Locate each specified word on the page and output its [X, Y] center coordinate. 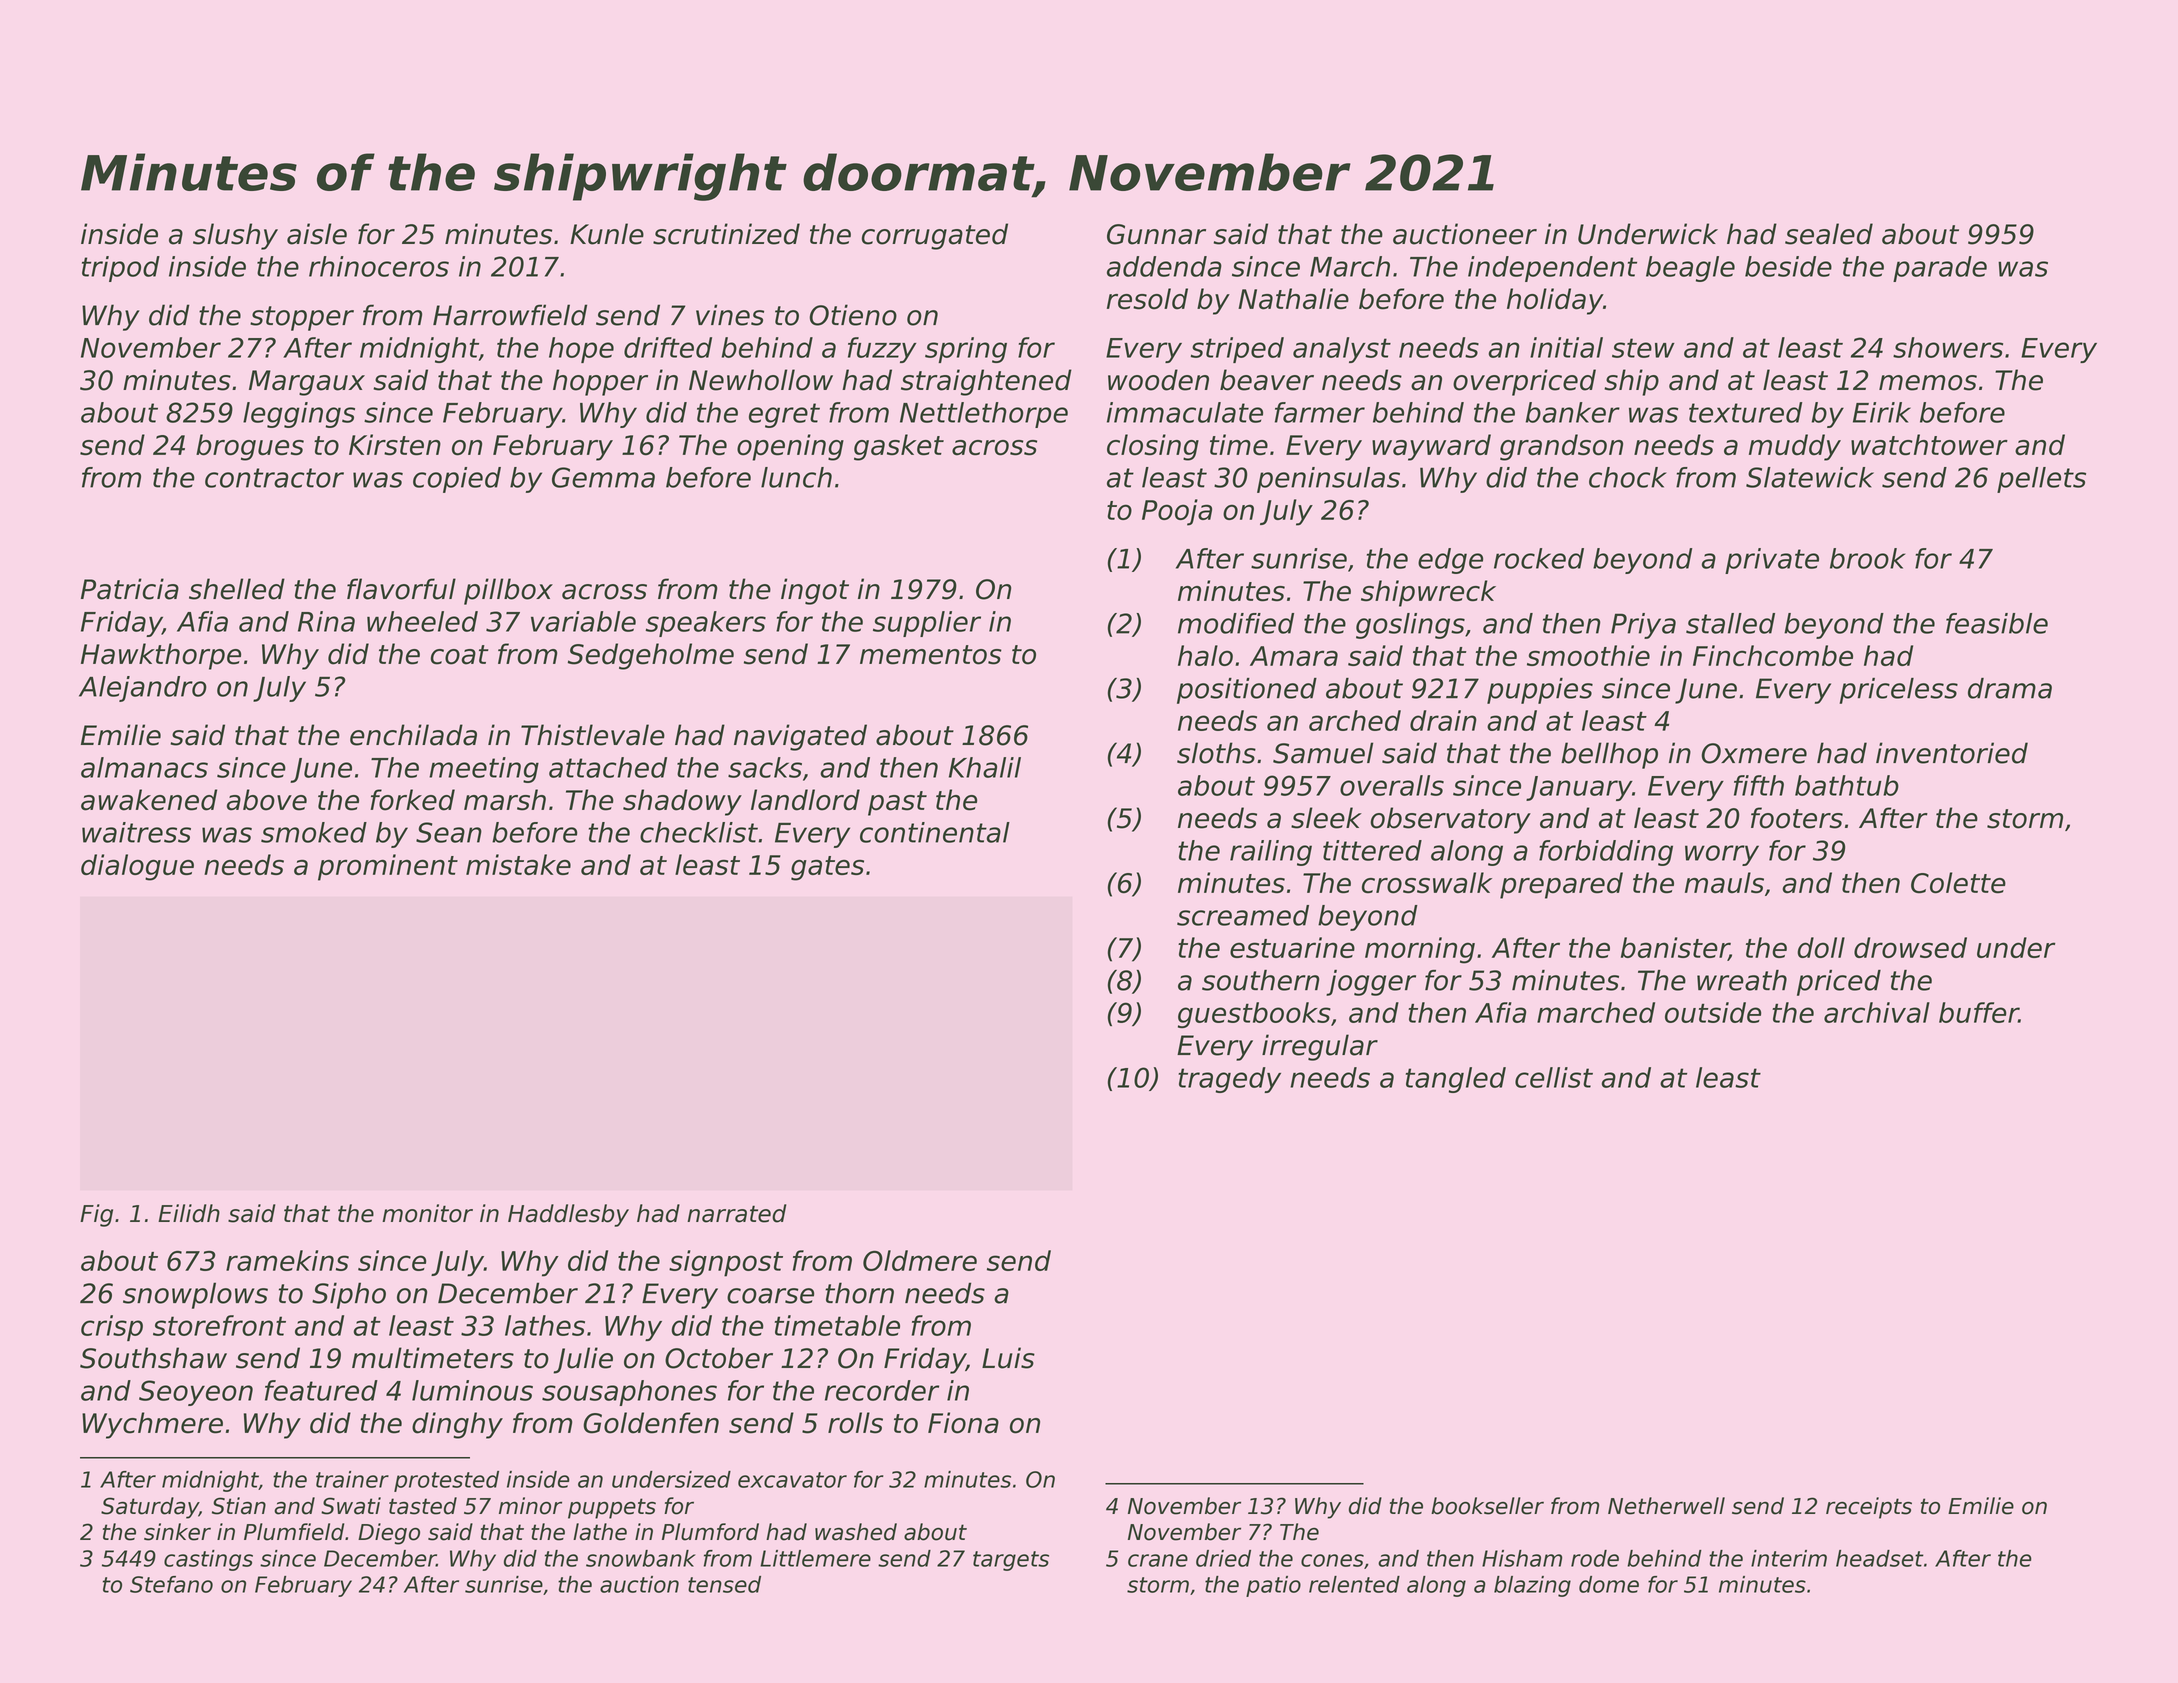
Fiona [963, 1423]
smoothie [1588, 655]
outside [1713, 1012]
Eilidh [189, 1213]
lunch [796, 477]
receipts [1869, 1508]
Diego [389, 1534]
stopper [302, 318]
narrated [737, 1213]
